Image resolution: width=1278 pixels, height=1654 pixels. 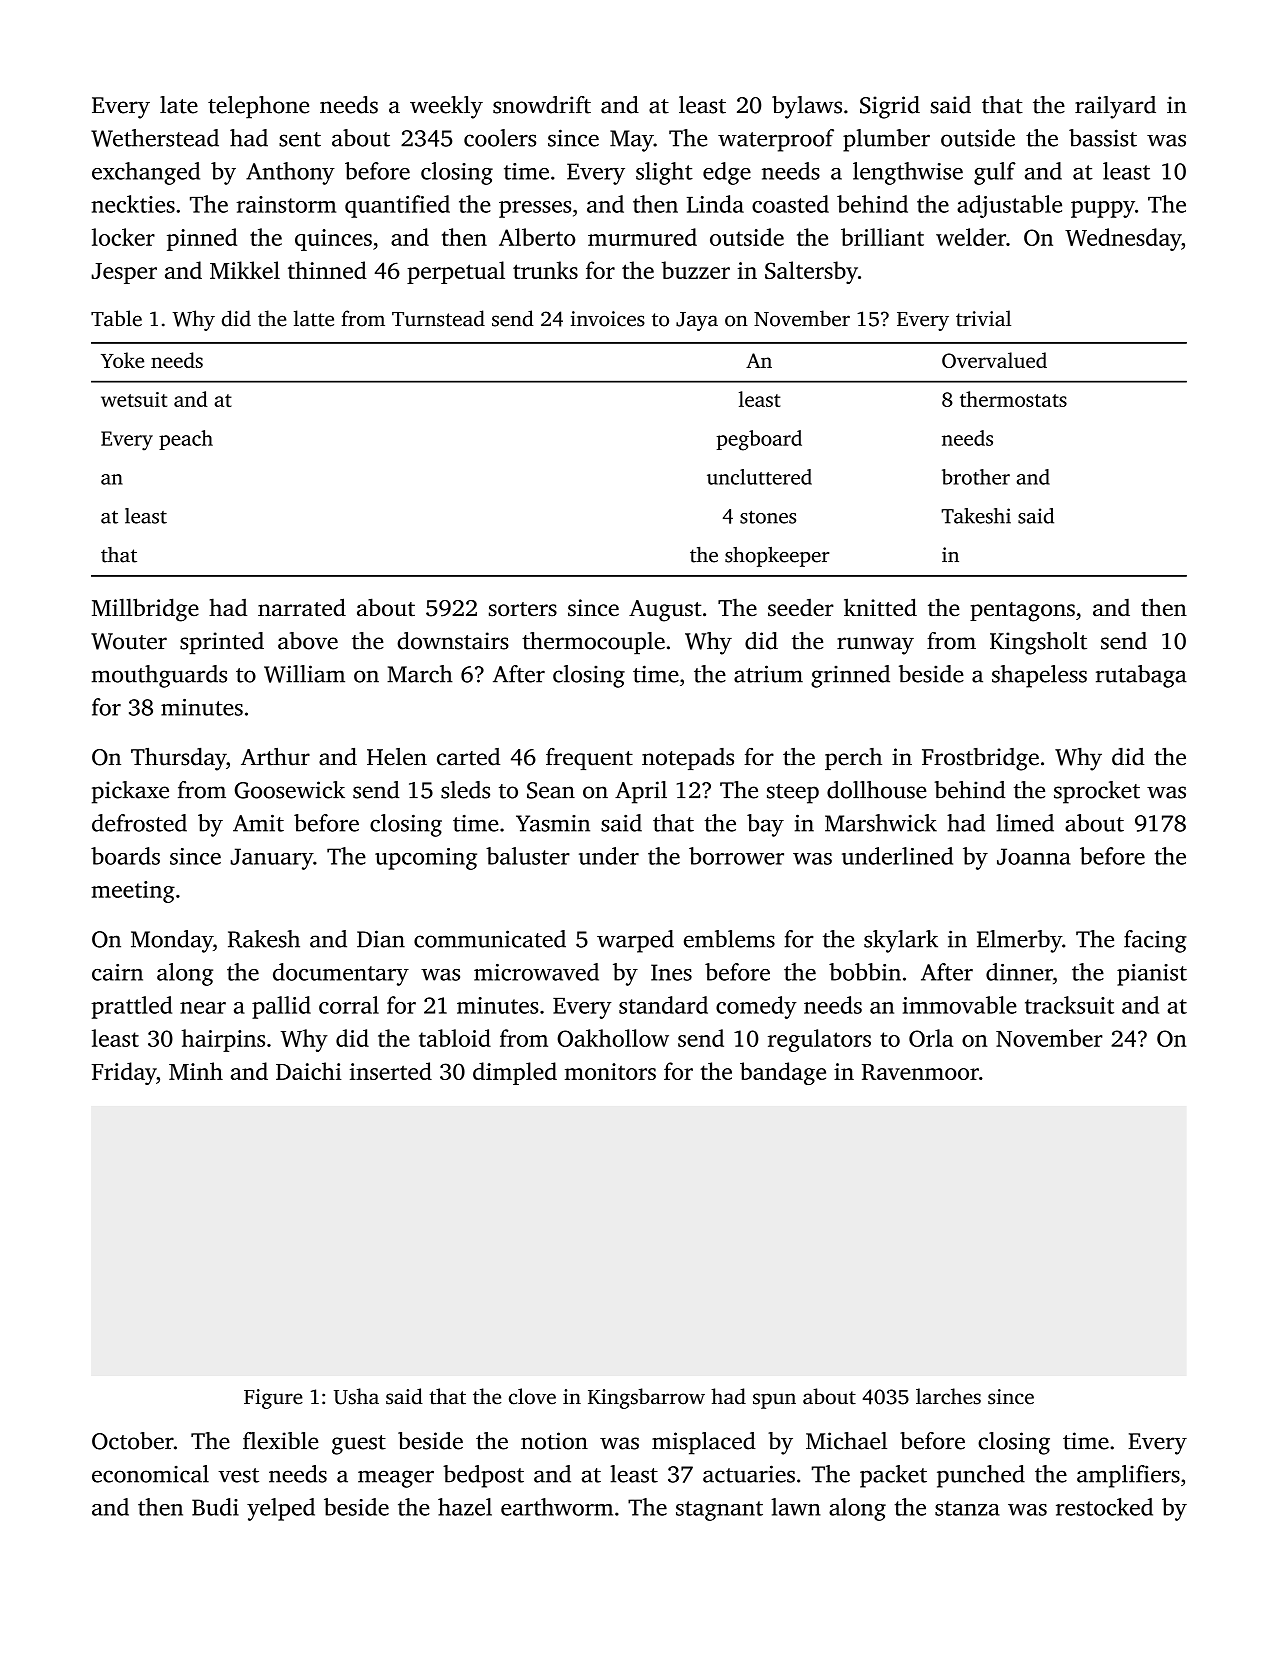 I want to click on bylaws, so click(x=807, y=107).
